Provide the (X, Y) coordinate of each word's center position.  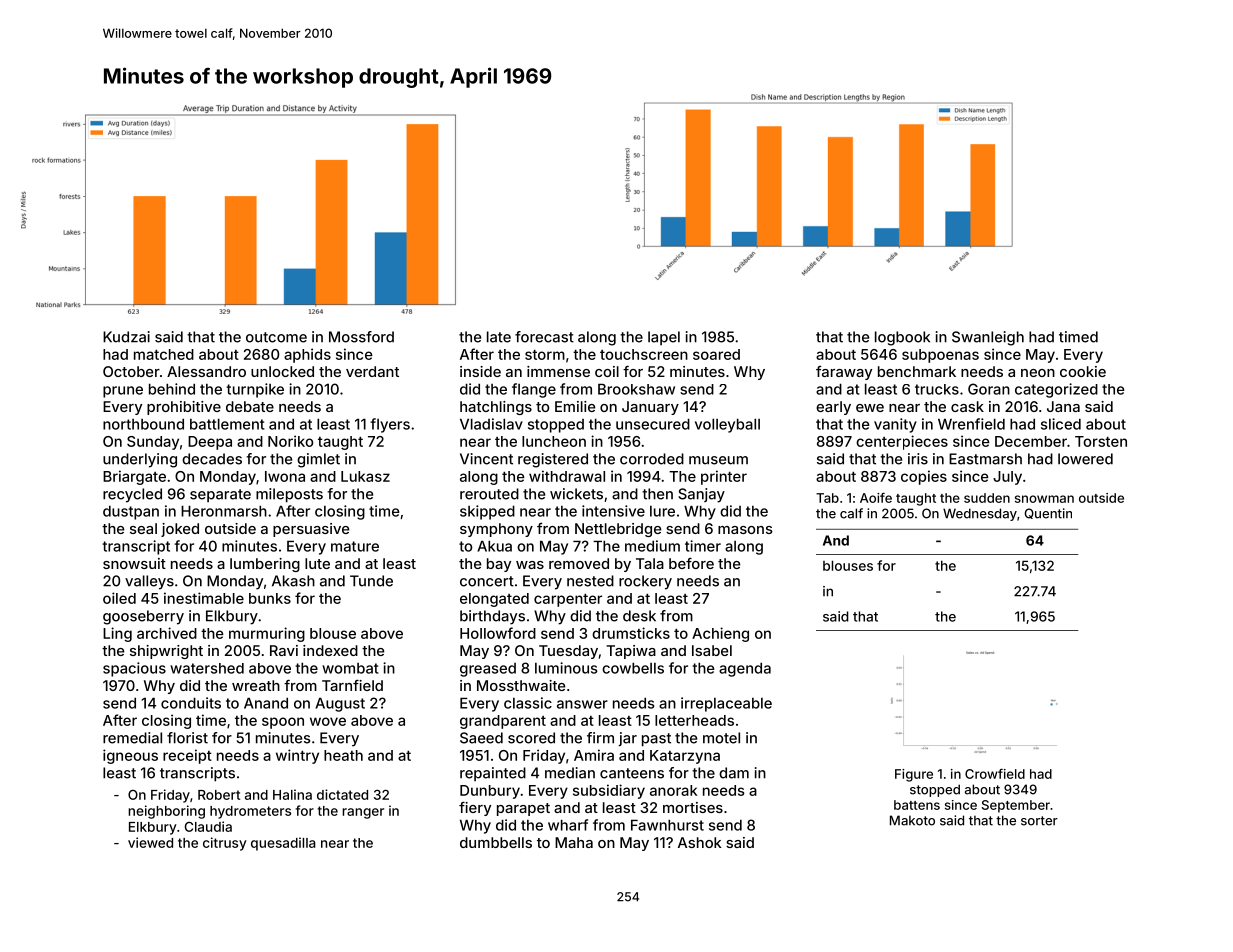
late (499, 337)
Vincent (486, 459)
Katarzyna (685, 757)
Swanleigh (988, 338)
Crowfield (995, 774)
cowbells (633, 668)
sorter (1039, 821)
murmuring (267, 634)
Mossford (361, 337)
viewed (150, 842)
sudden (987, 498)
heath (343, 755)
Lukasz (365, 476)
